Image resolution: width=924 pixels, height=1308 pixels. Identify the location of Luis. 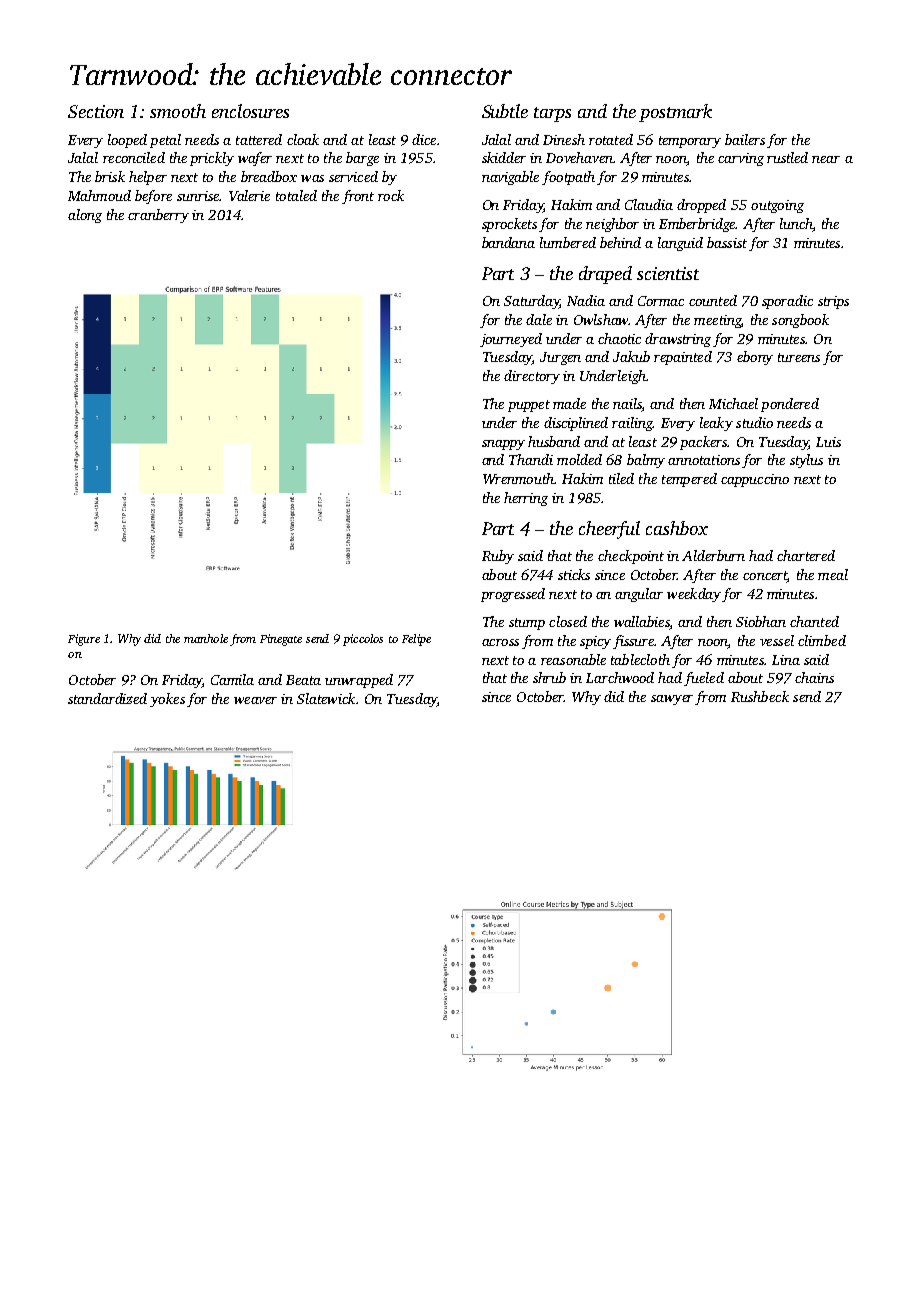
(828, 442).
